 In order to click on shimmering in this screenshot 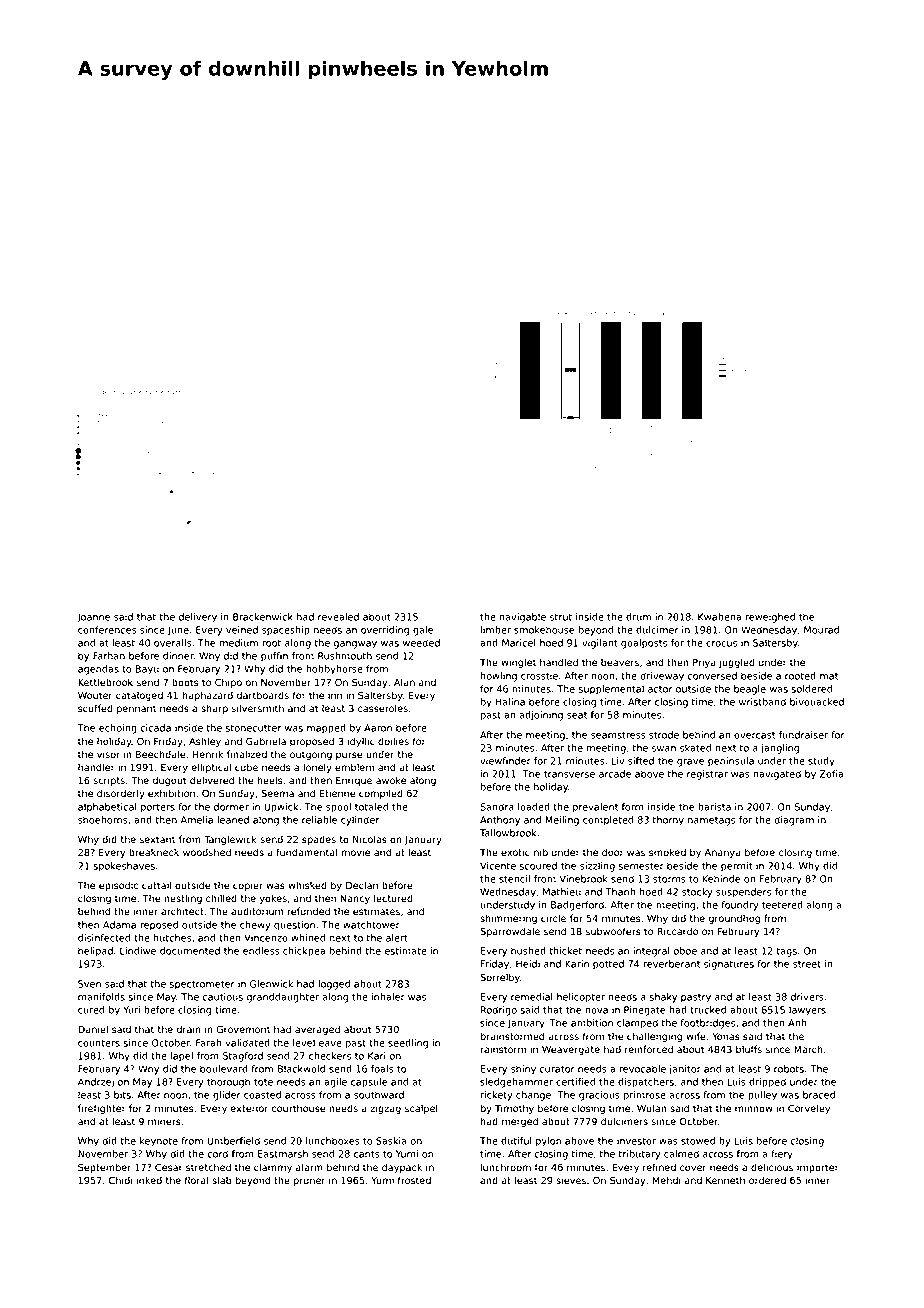, I will do `click(508, 919)`.
